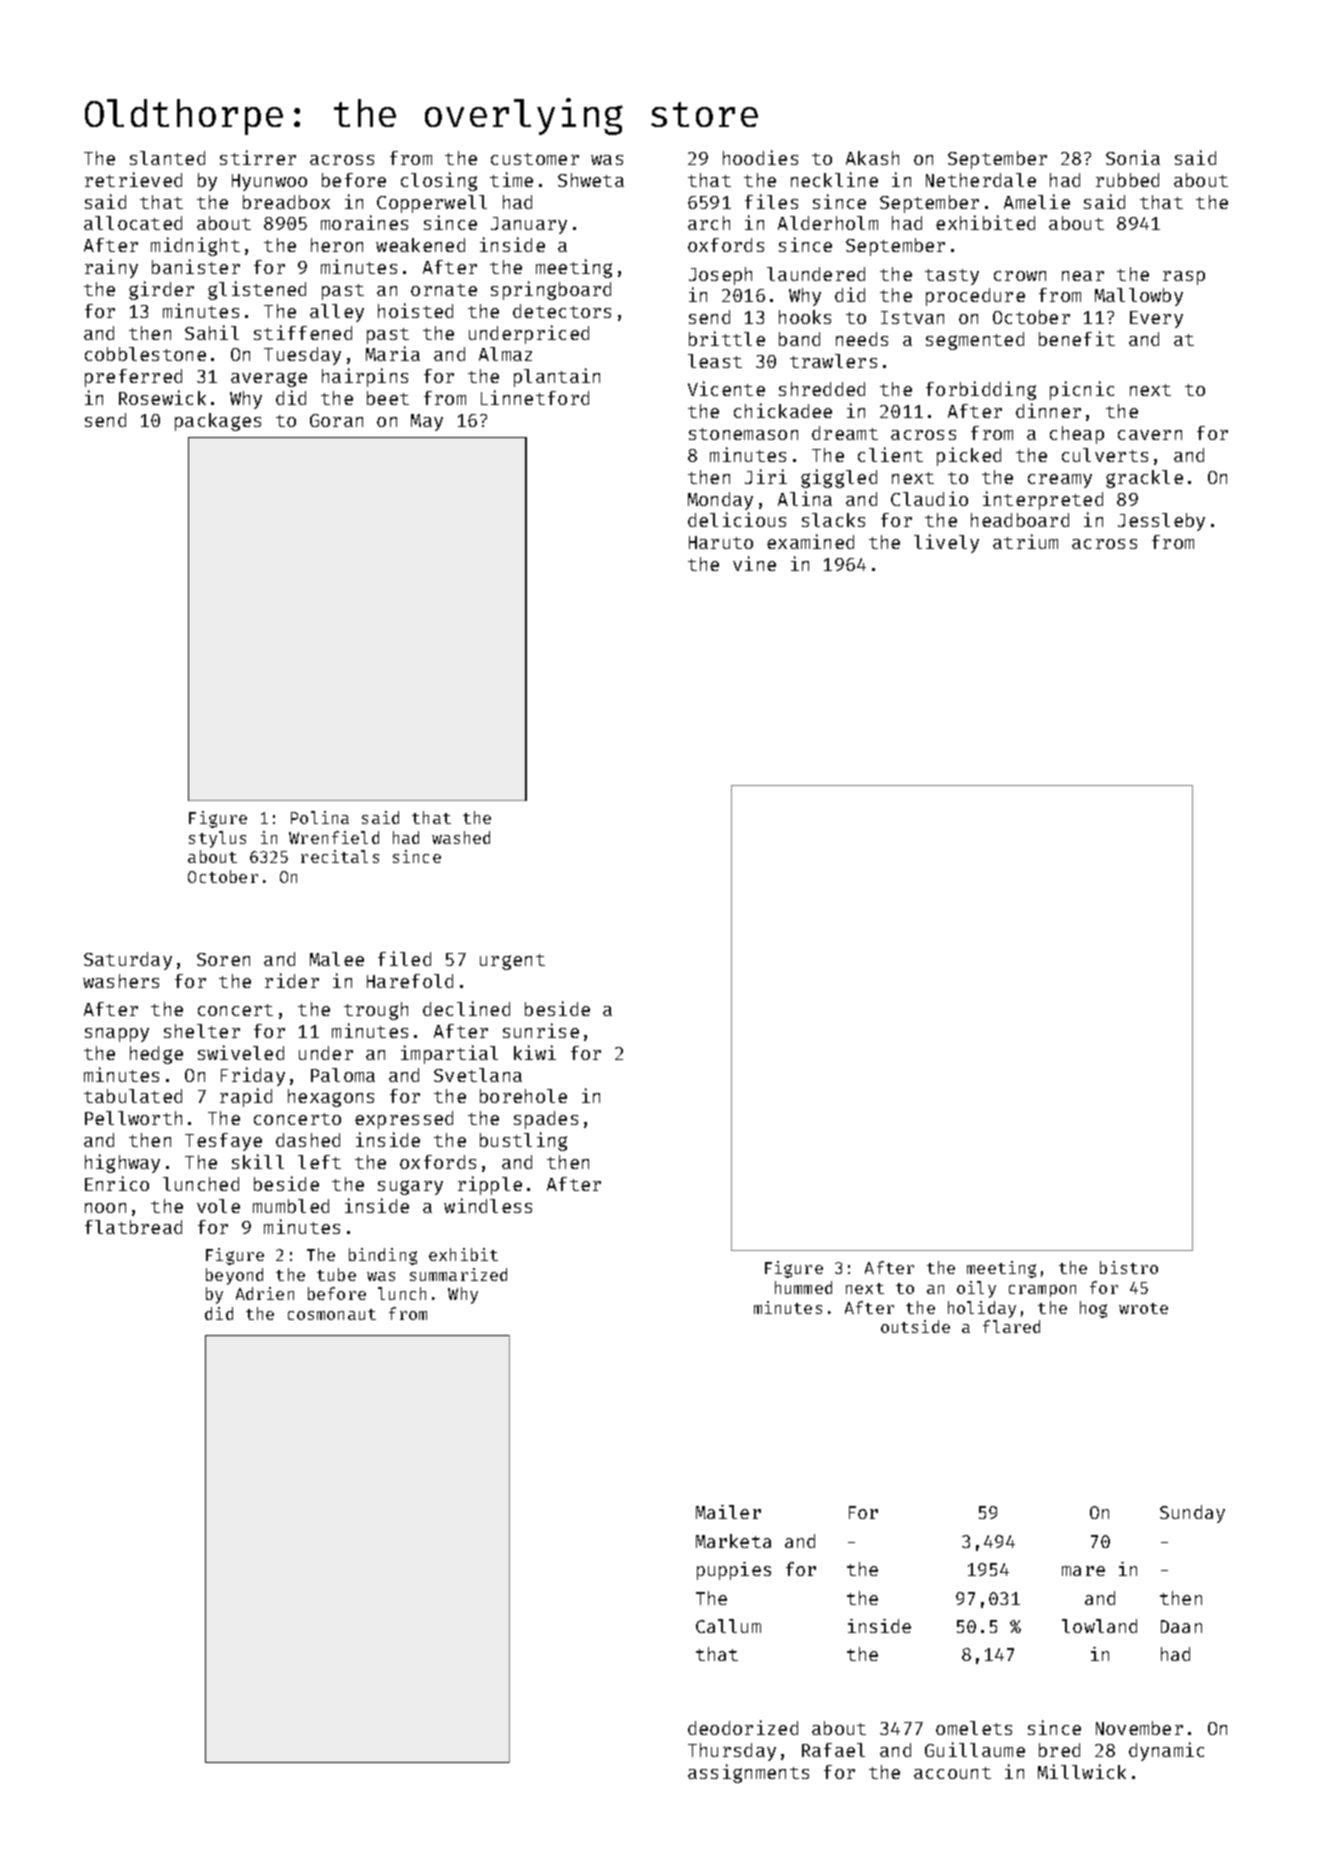 The width and height of the screenshot is (1319, 1865). I want to click on Thursday, so click(732, 1752).
